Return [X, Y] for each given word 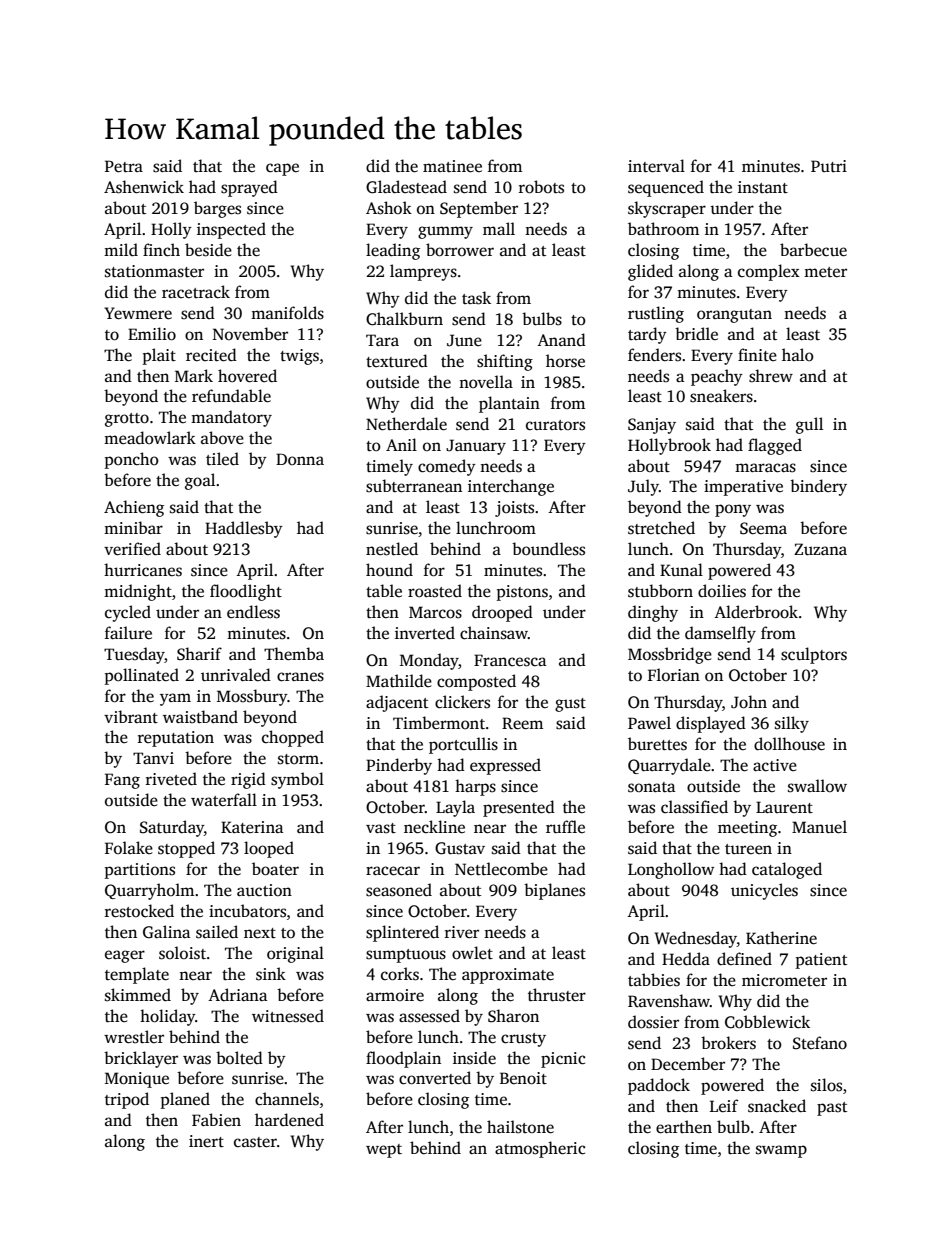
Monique [137, 1080]
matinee [452, 166]
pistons [522, 593]
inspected [231, 230]
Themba [294, 654]
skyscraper [667, 209]
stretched [661, 528]
